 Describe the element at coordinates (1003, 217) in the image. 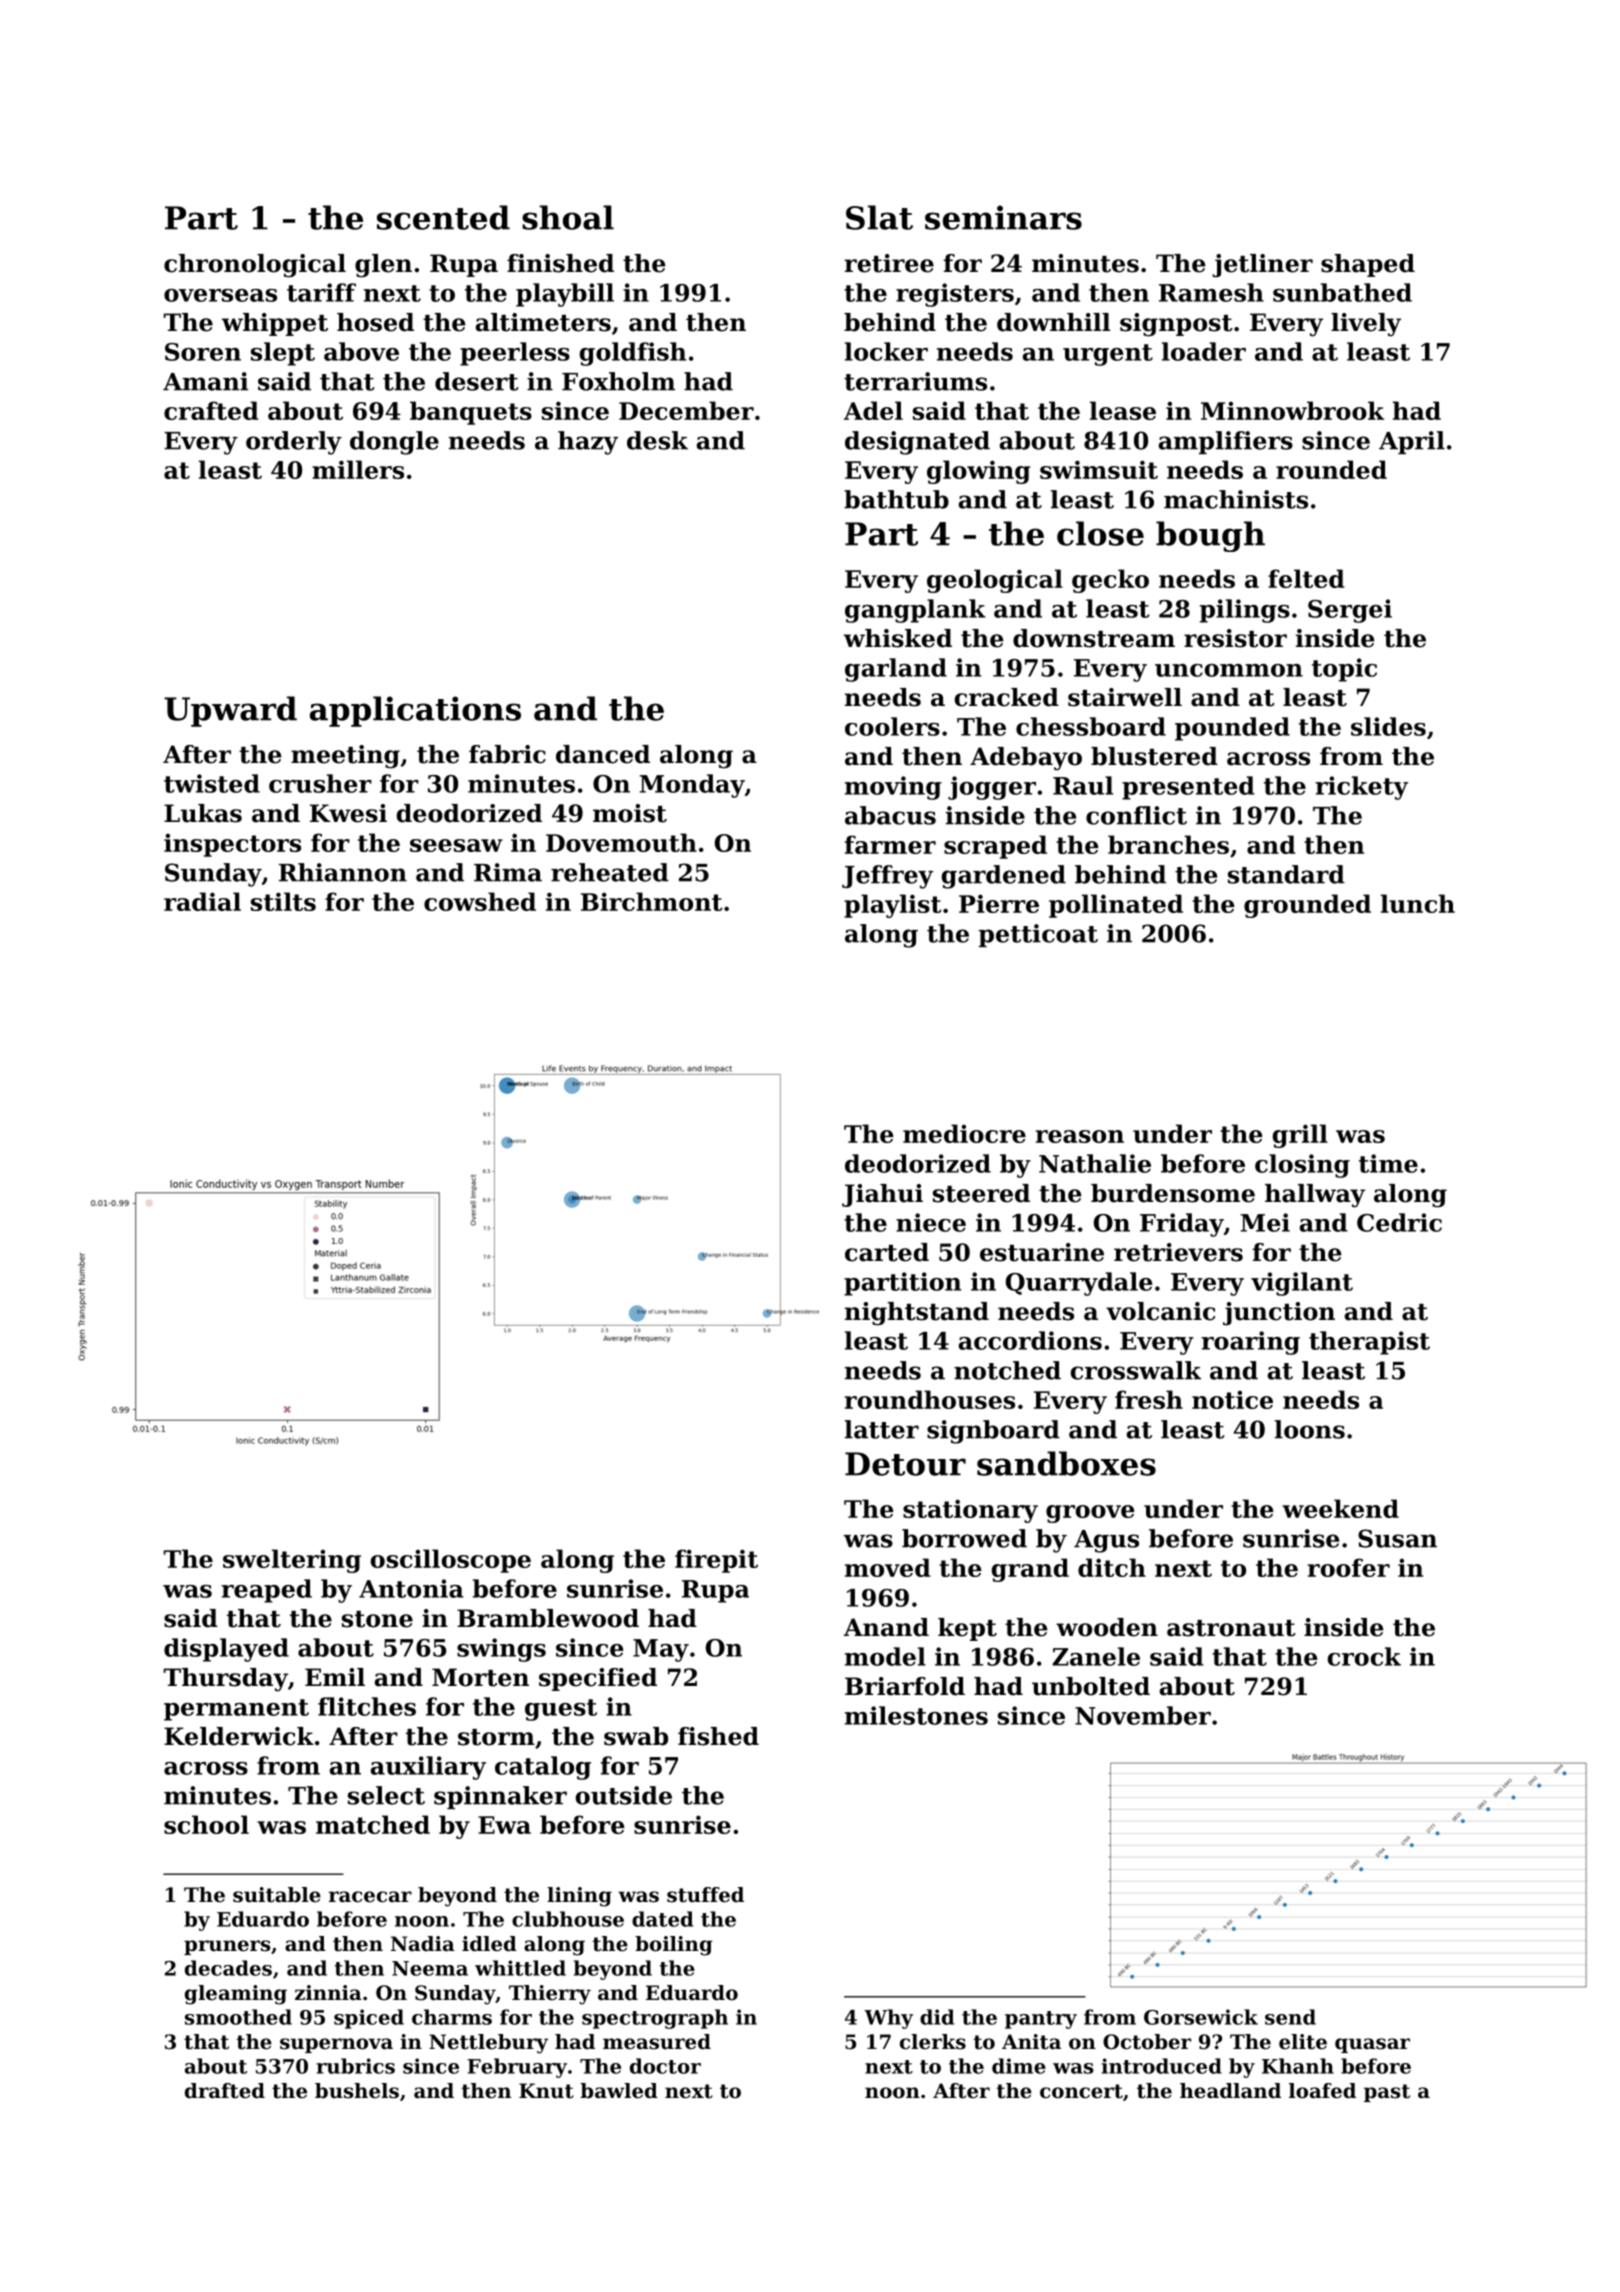

I see `seminars` at that location.
